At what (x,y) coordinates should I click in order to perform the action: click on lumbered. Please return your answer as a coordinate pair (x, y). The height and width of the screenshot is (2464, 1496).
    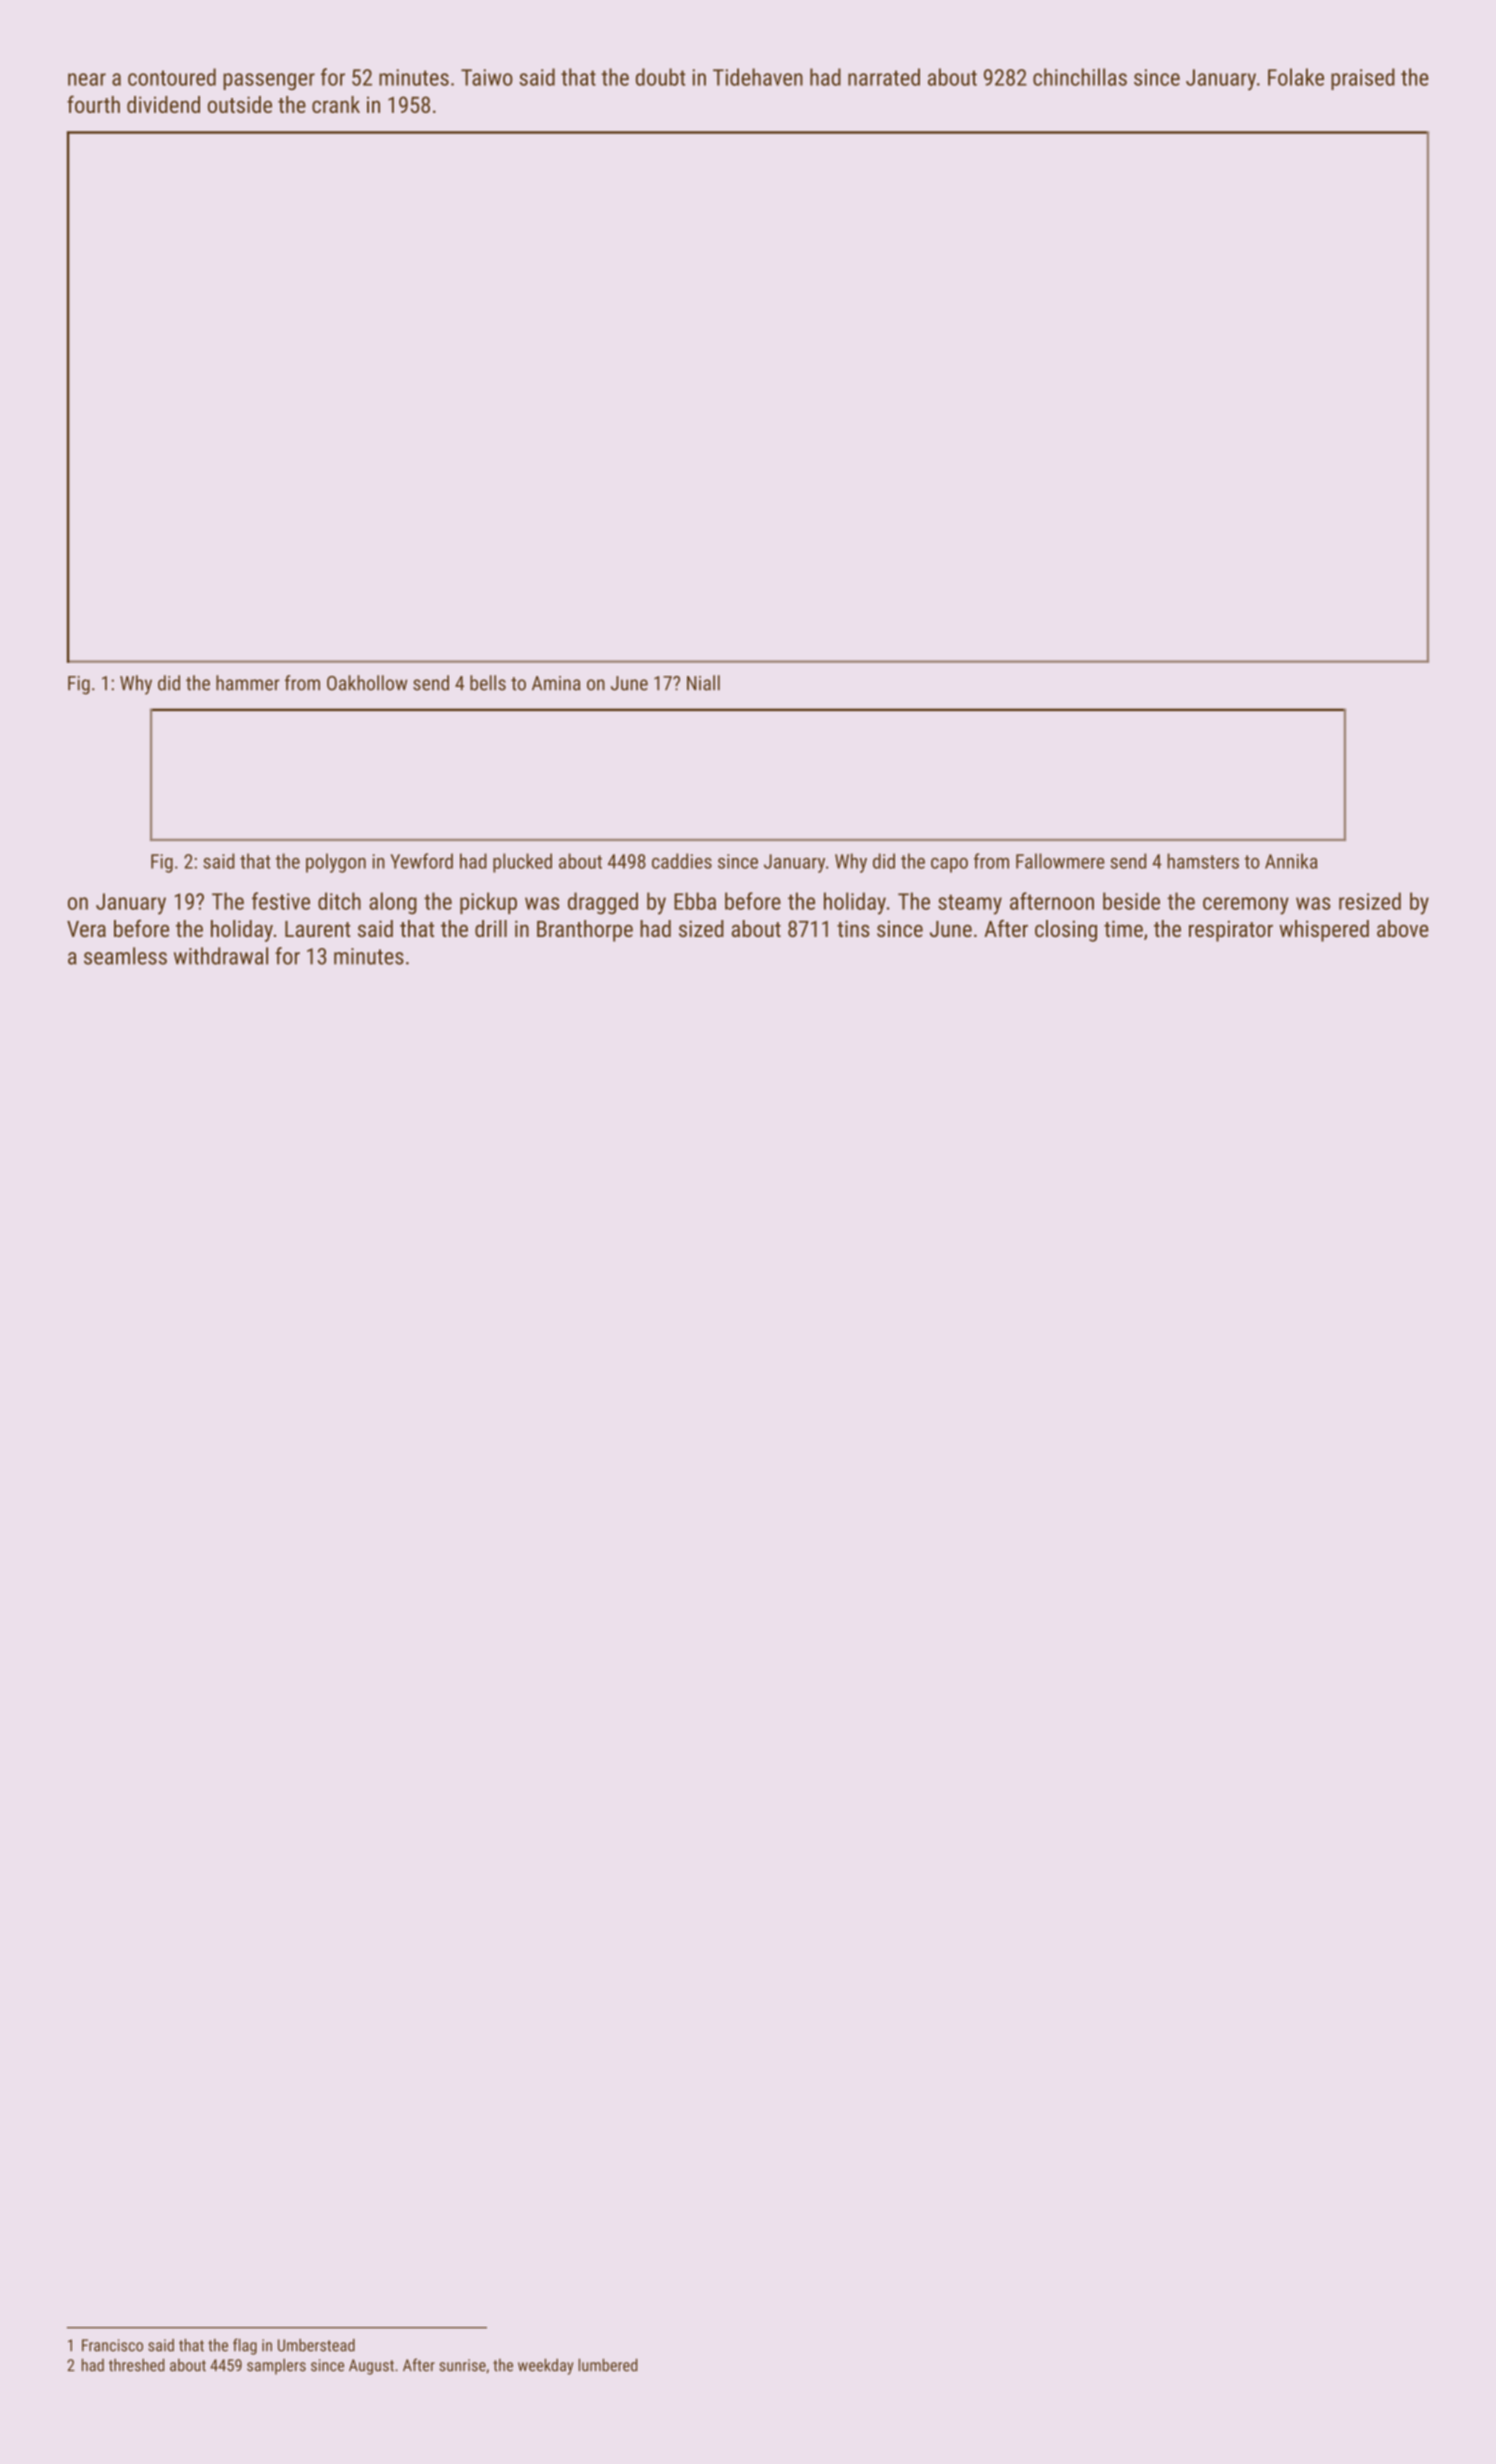
    Looking at the image, I should click on (607, 2365).
